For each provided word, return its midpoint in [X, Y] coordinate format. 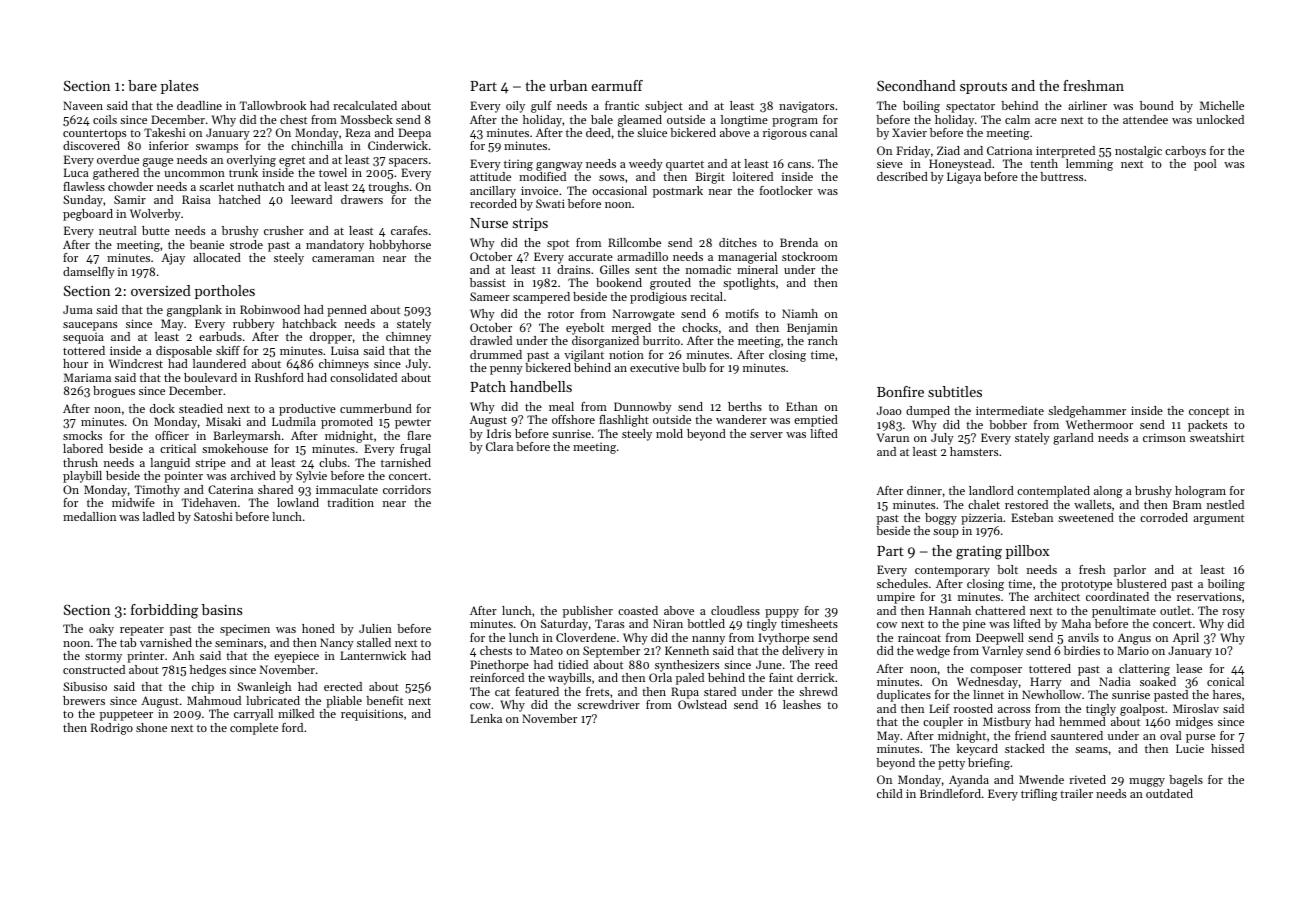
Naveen [83, 105]
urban [568, 85]
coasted [638, 610]
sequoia [83, 338]
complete [254, 729]
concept [1209, 412]
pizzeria [982, 519]
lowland [298, 502]
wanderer [741, 419]
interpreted [1065, 152]
